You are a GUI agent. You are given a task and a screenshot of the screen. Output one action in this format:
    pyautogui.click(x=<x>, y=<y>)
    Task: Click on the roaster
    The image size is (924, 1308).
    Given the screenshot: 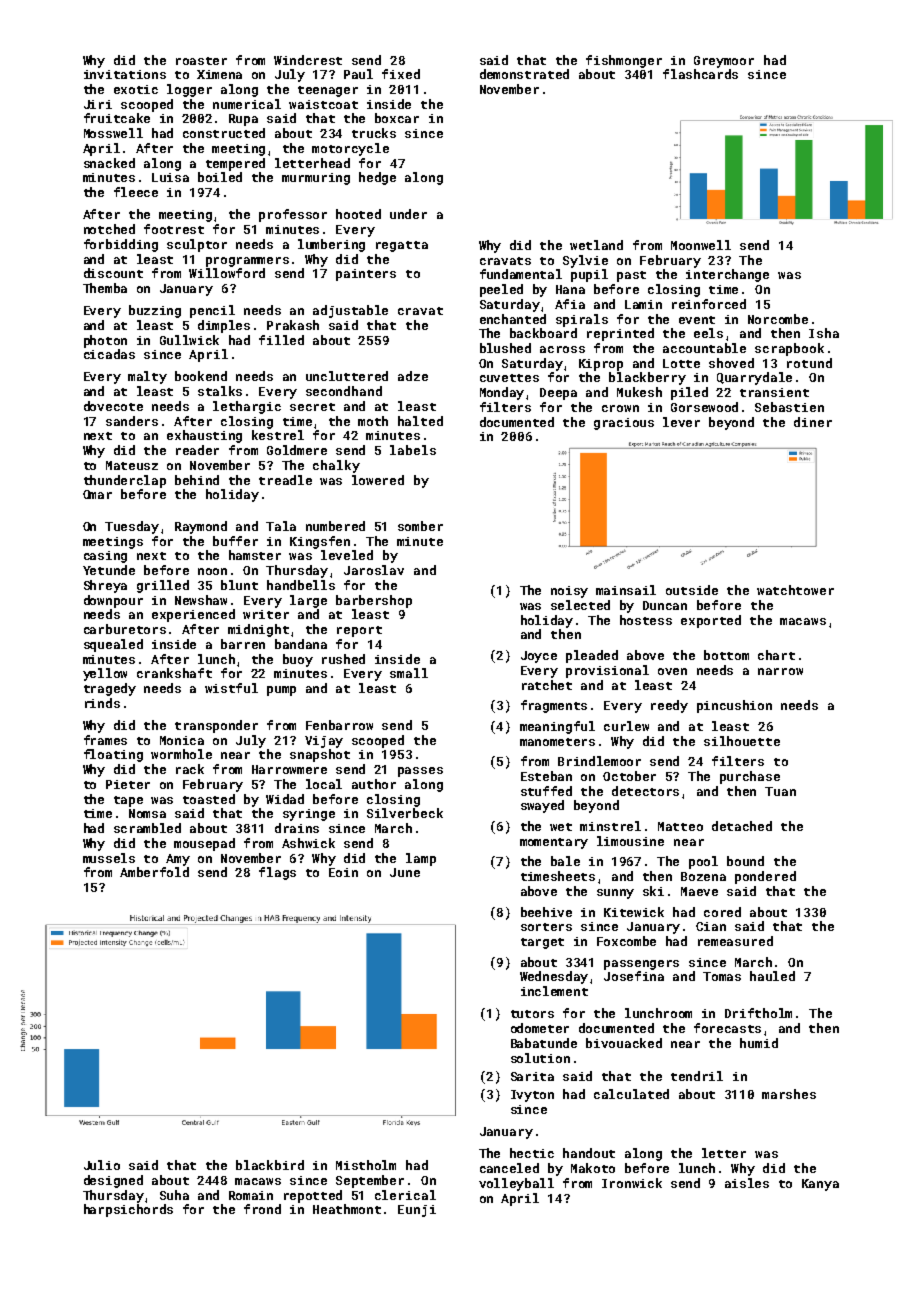 What is the action you would take?
    pyautogui.click(x=201, y=61)
